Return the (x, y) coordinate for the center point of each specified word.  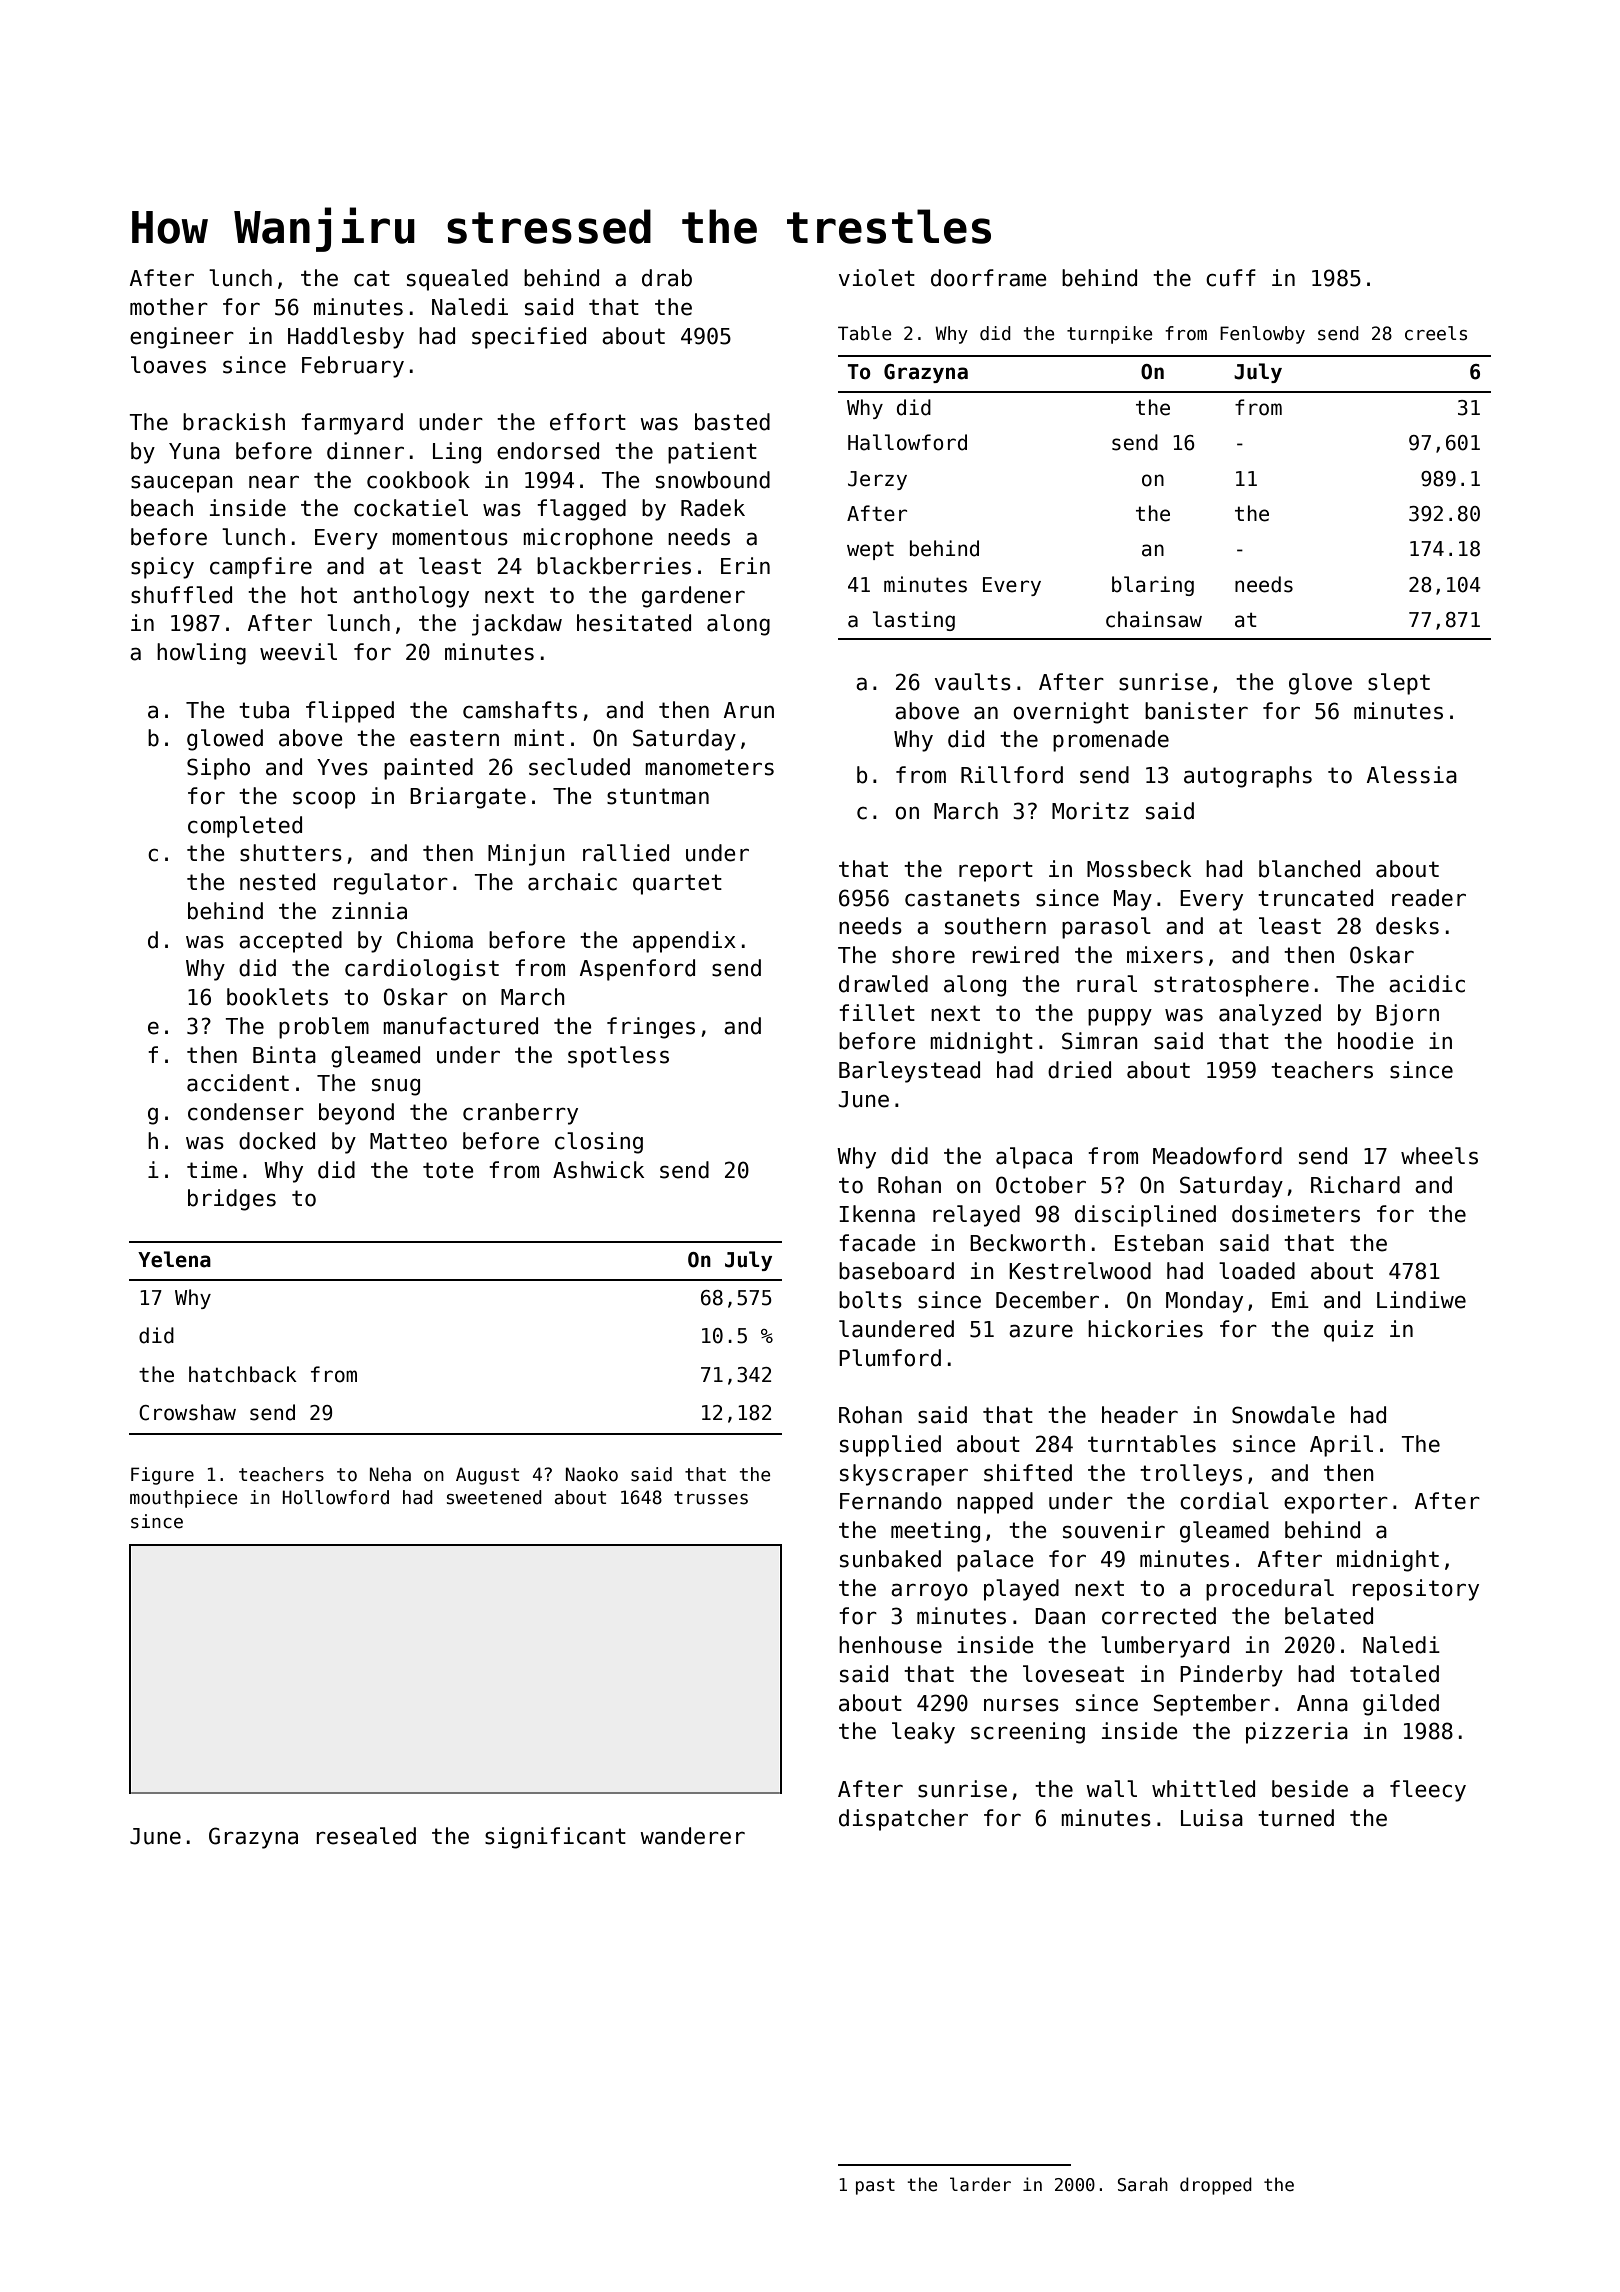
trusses (711, 1498)
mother (169, 307)
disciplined (1145, 1216)
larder (980, 2184)
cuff (1231, 278)
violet (877, 278)
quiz (1348, 1331)
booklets (277, 997)
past (875, 2187)
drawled (883, 984)
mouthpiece (183, 1499)
